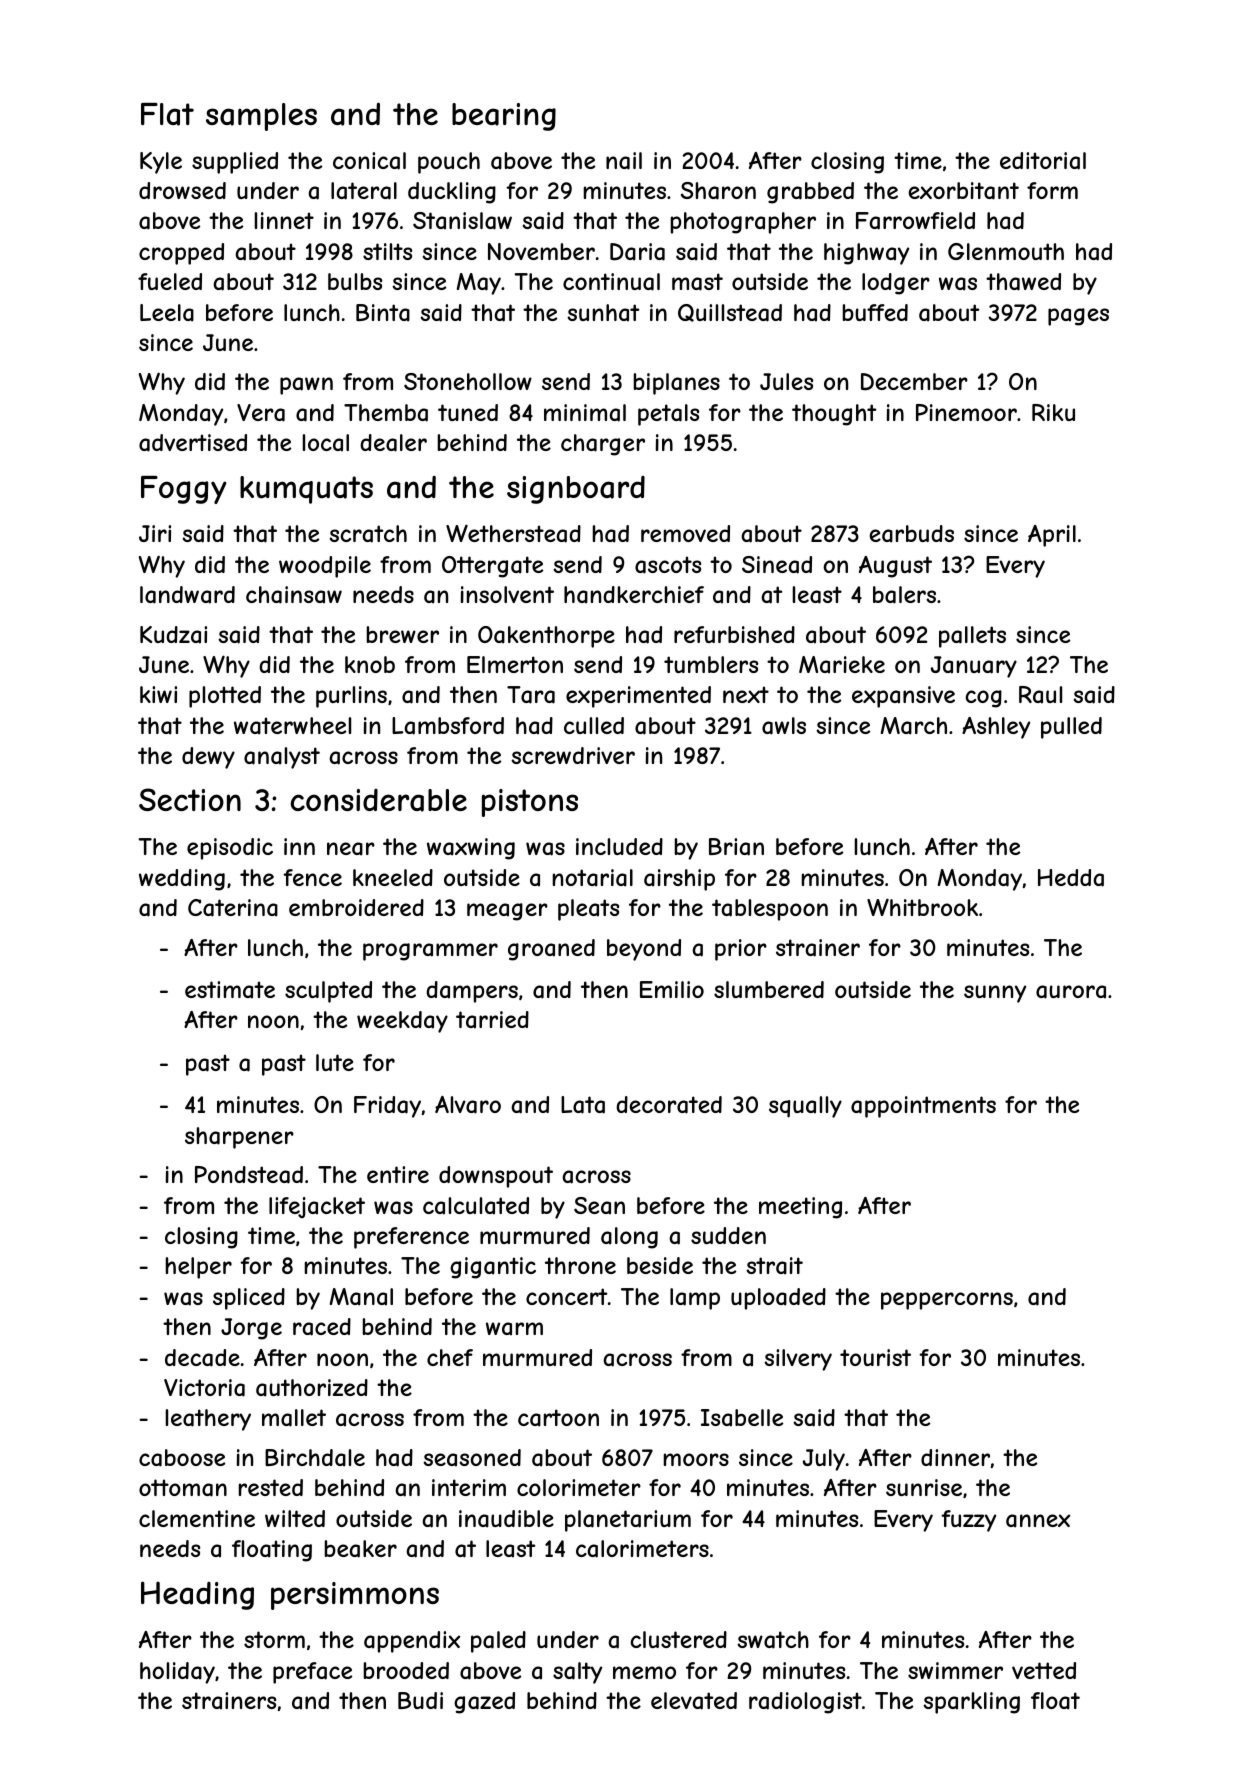 The width and height of the page is (1256, 1776). I want to click on sparkling, so click(971, 1703).
